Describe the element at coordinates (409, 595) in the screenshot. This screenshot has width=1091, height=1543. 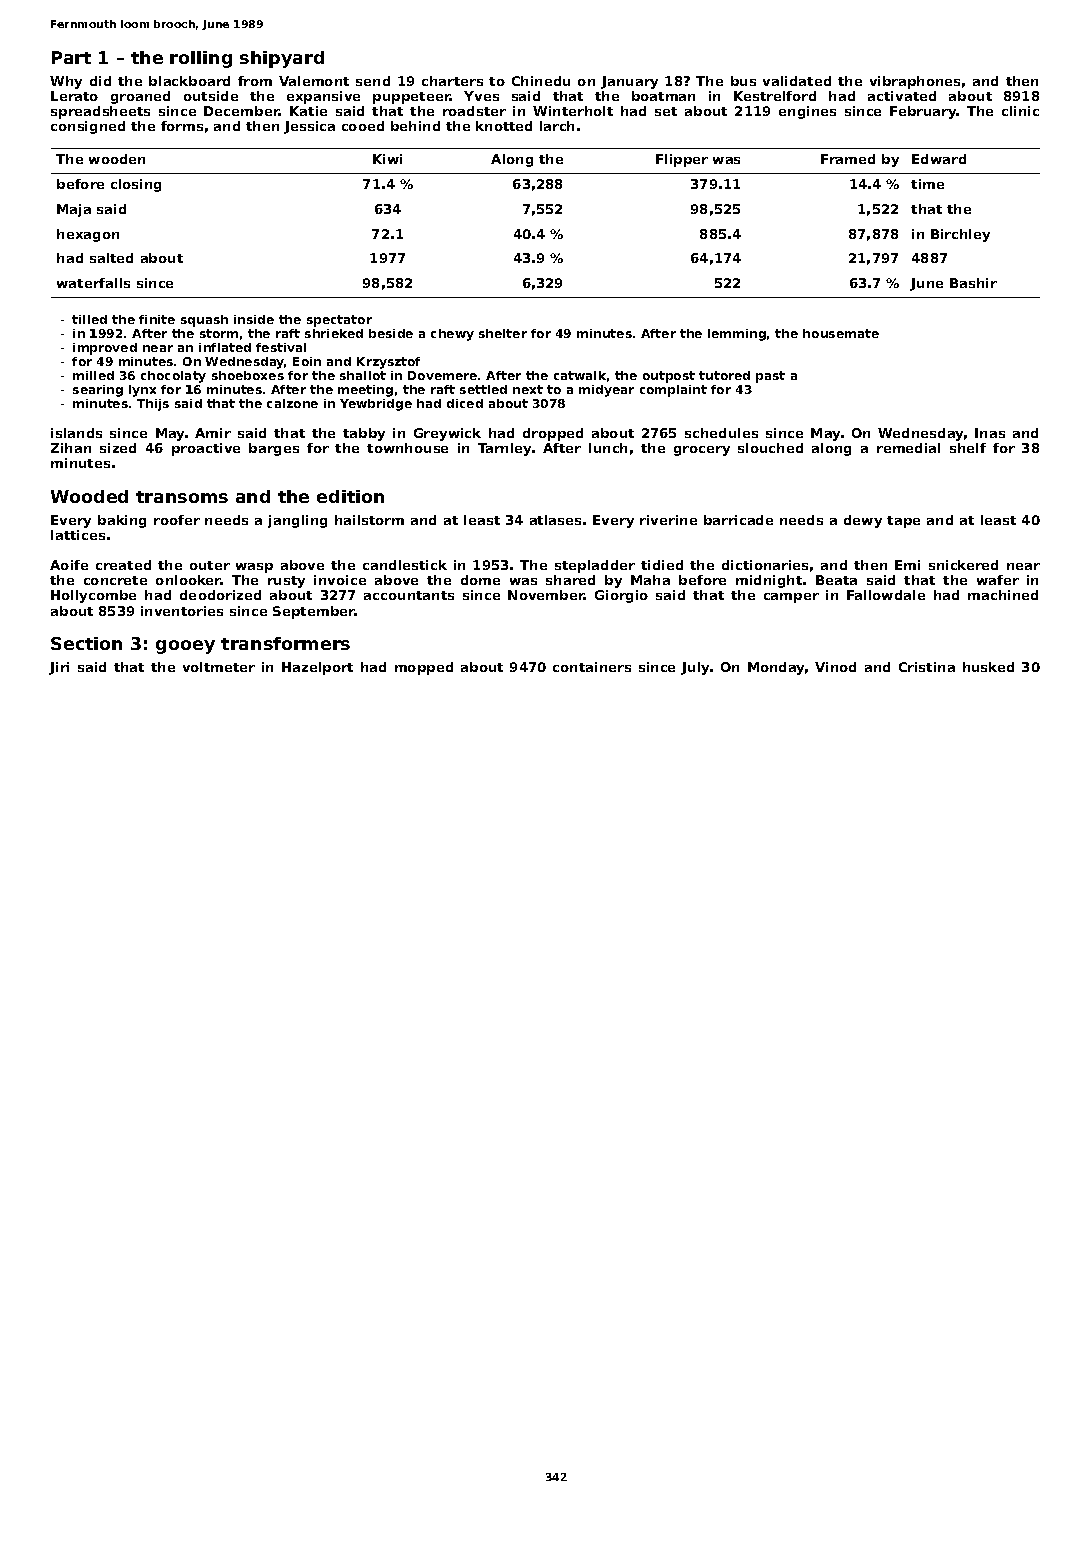
I see `accountants` at that location.
